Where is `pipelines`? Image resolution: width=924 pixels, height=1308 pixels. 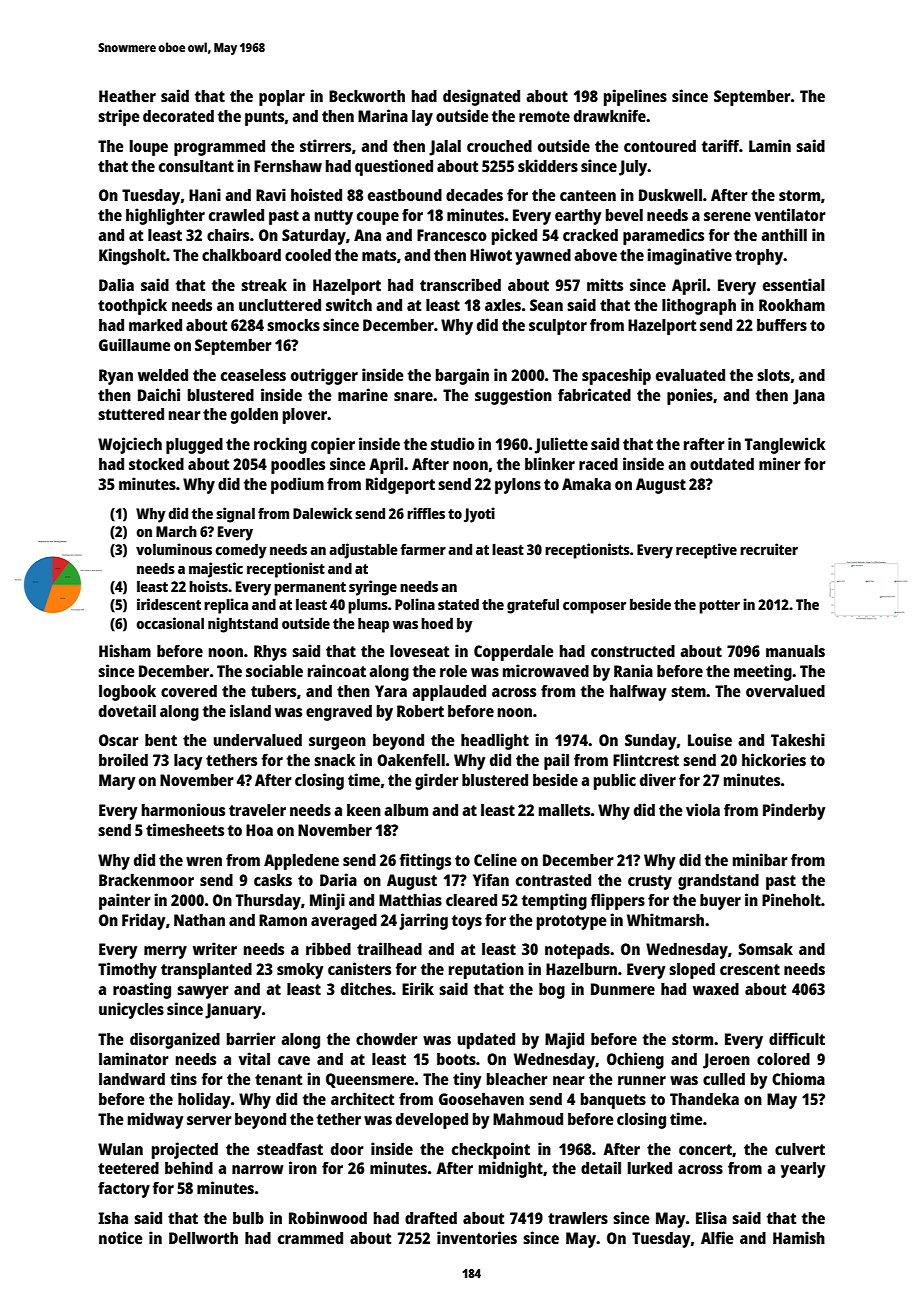 pipelines is located at coordinates (635, 97).
